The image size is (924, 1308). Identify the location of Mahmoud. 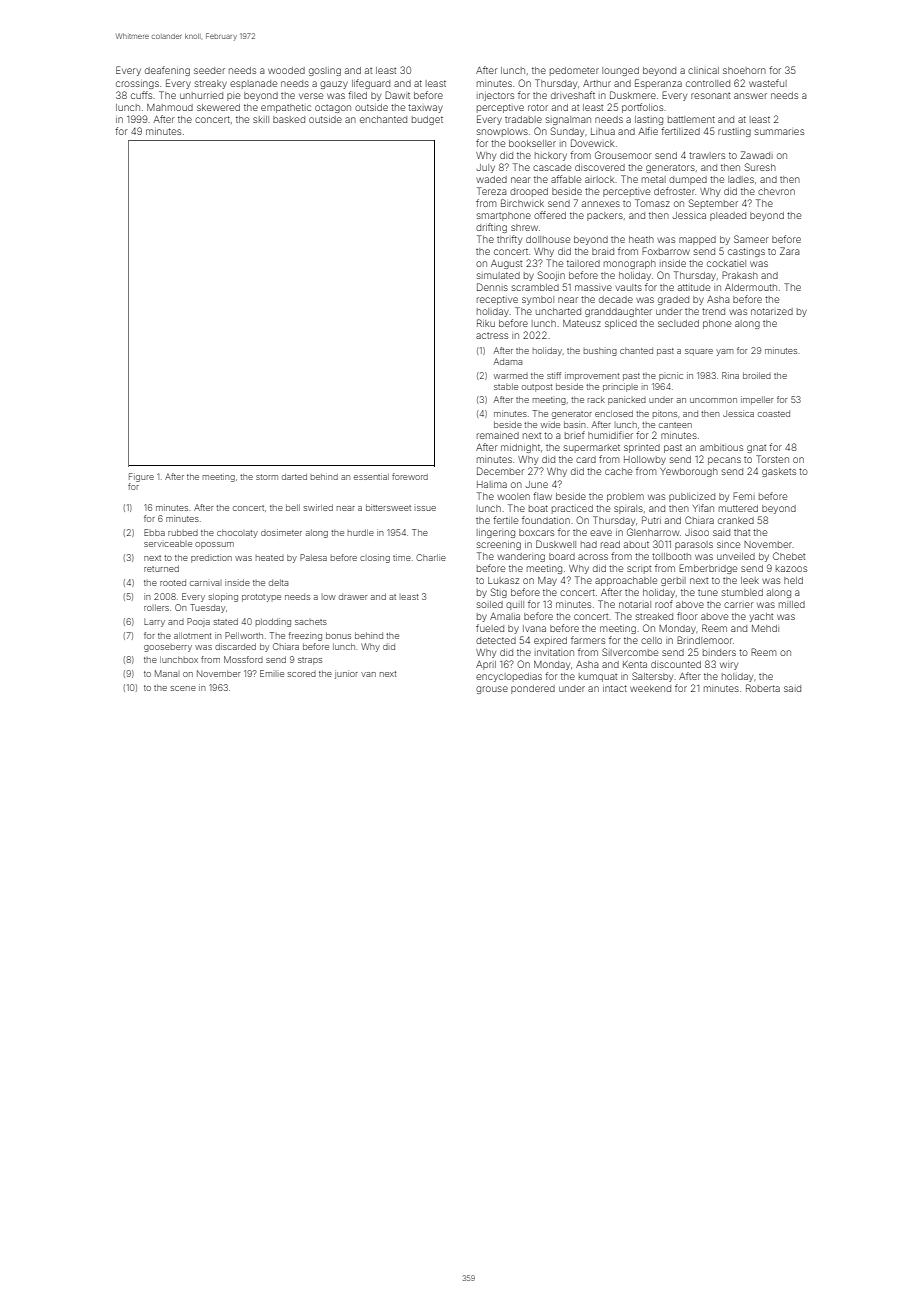
(170, 107).
